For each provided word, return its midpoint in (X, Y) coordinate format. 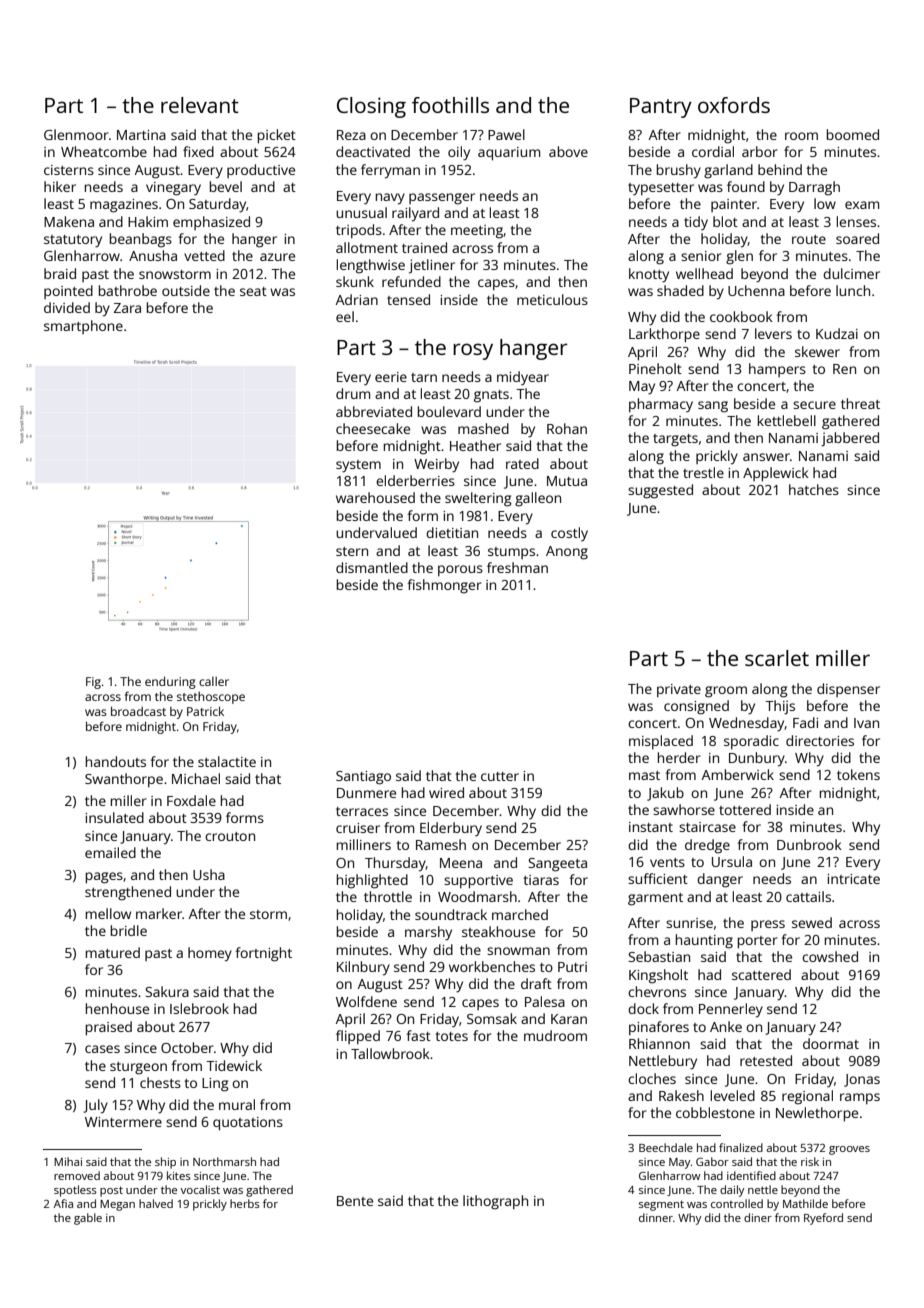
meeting (477, 232)
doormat (831, 1043)
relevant (200, 105)
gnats (491, 396)
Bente (355, 1201)
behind (780, 169)
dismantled (372, 567)
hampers (777, 370)
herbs (245, 1203)
